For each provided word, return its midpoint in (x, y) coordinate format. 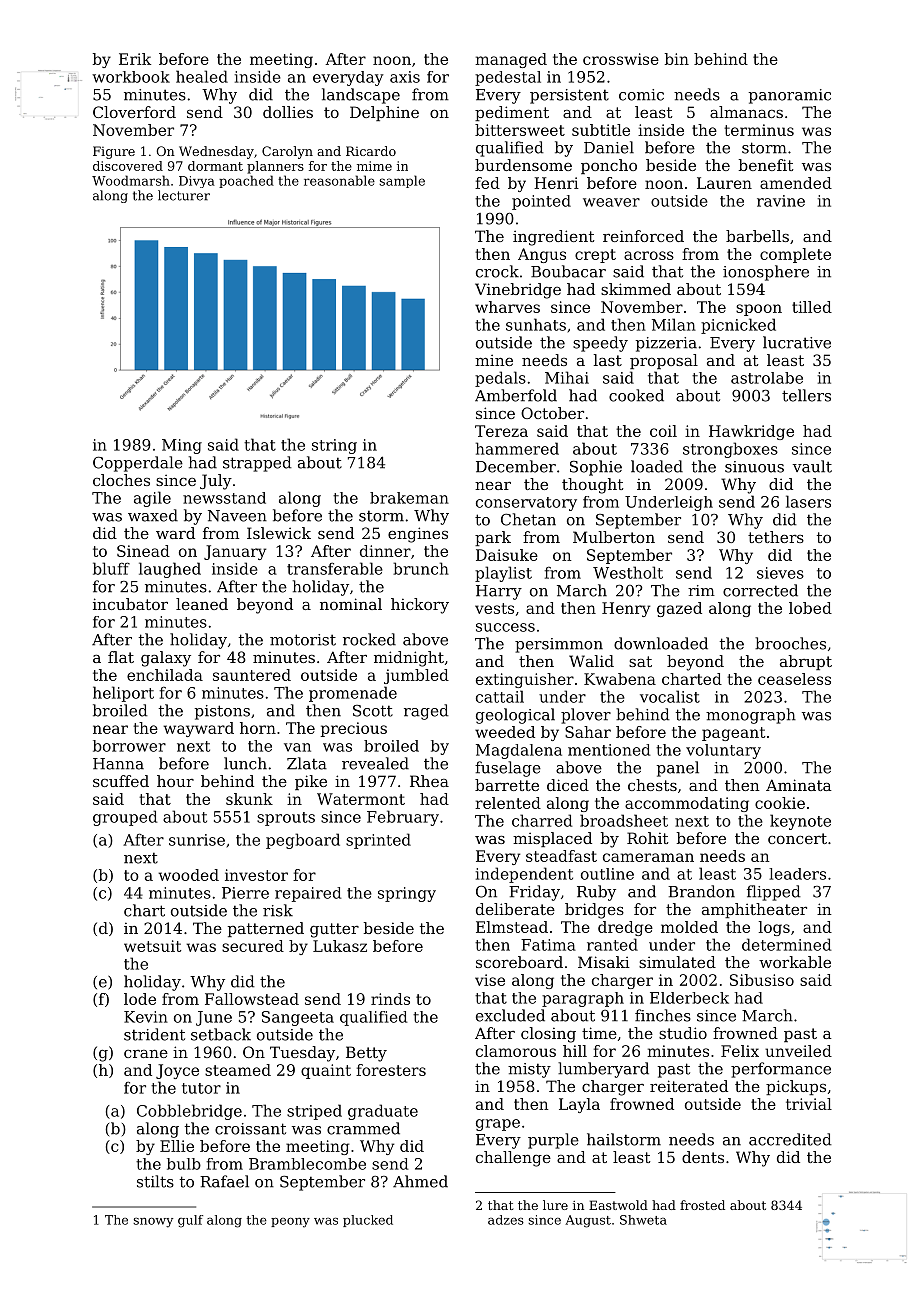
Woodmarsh (131, 180)
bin (677, 59)
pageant (733, 734)
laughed (170, 570)
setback (221, 1034)
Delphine (384, 113)
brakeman (409, 498)
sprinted (378, 841)
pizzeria (666, 344)
